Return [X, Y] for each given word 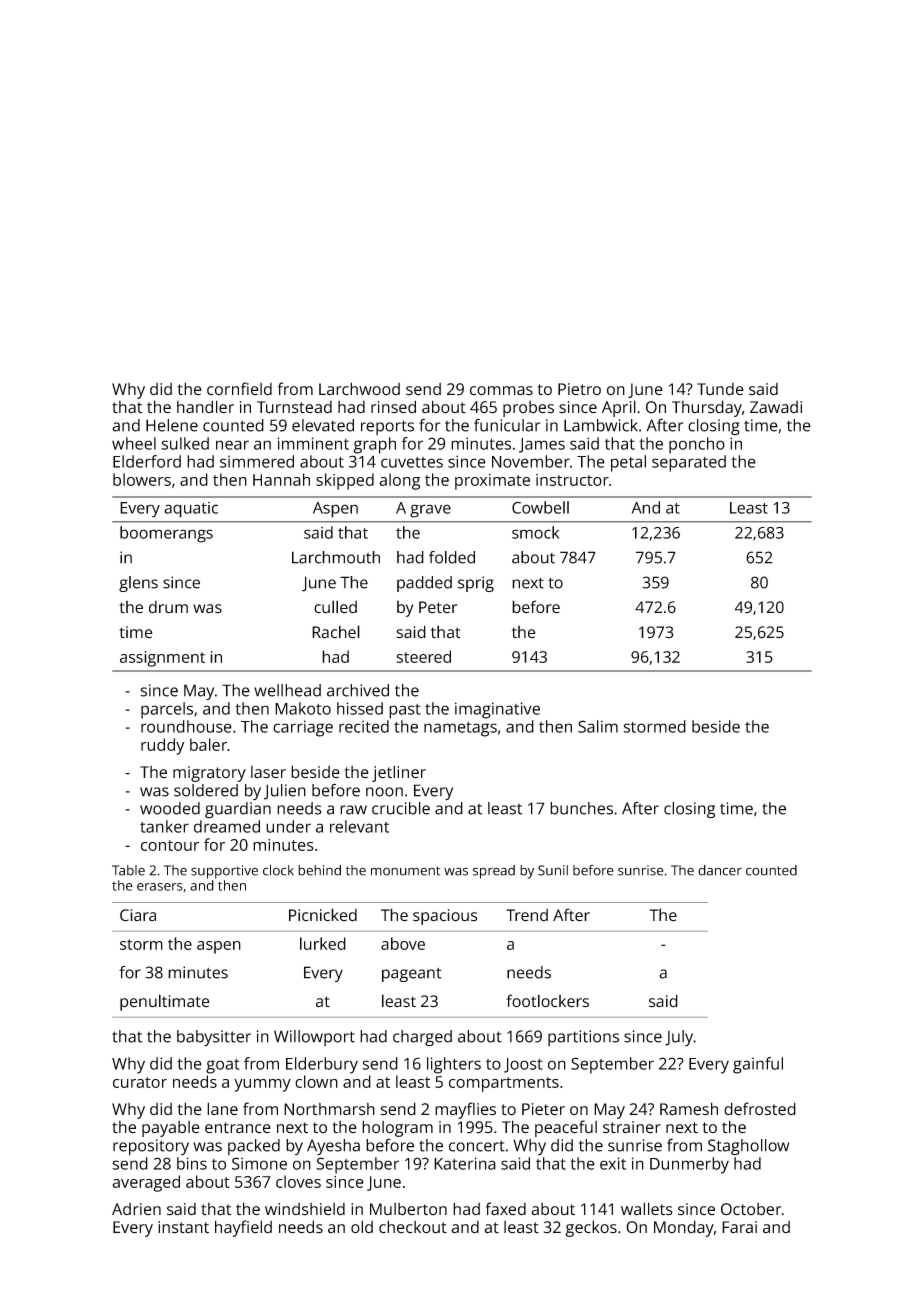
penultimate [165, 1002]
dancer [720, 870]
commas [501, 391]
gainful [758, 1065]
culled [335, 607]
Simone [259, 1163]
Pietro [579, 389]
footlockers [547, 1001]
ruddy [162, 746]
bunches [581, 808]
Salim [598, 726]
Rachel [336, 632]
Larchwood [359, 389]
